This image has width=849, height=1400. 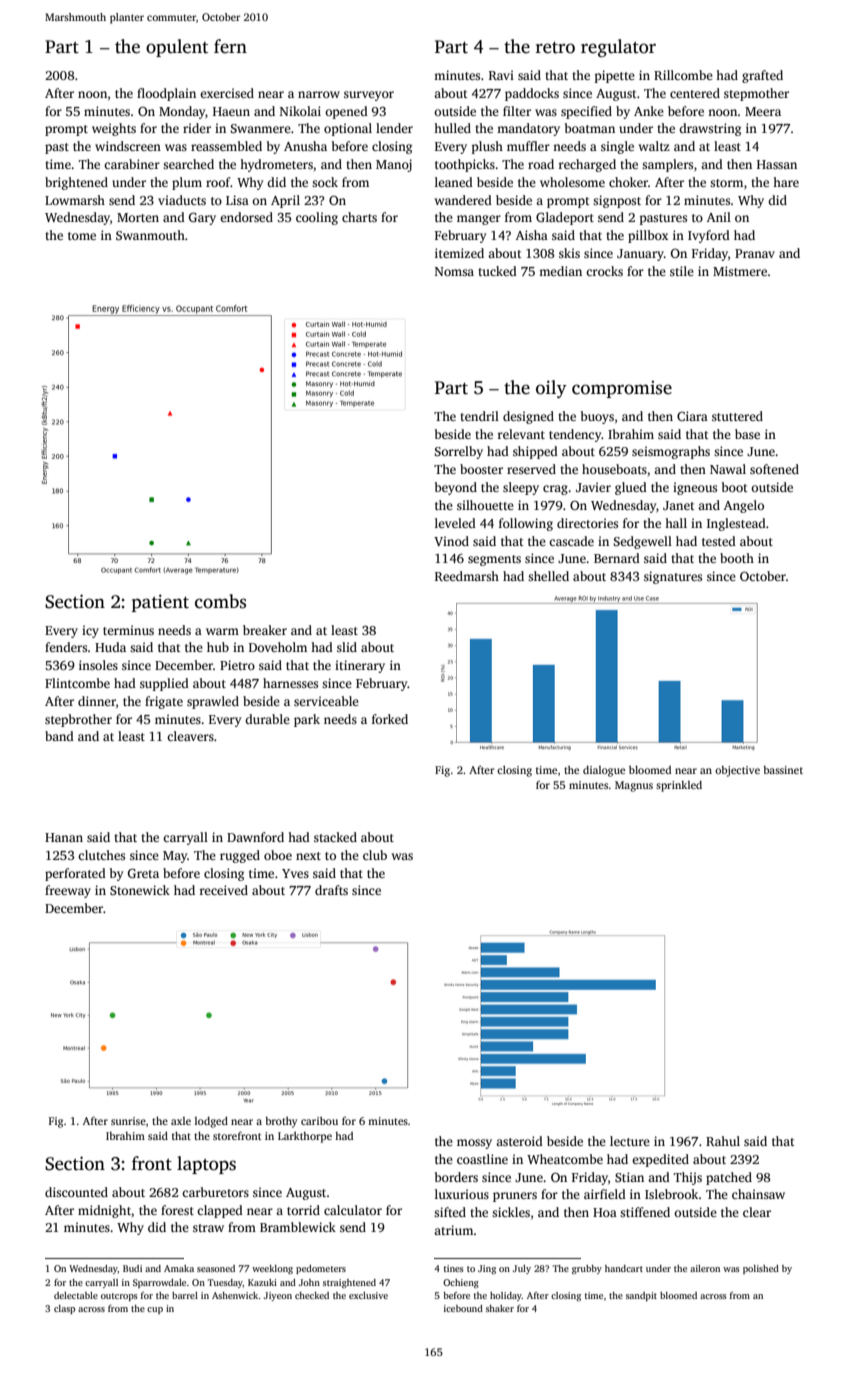 I want to click on fenders, so click(x=66, y=647).
